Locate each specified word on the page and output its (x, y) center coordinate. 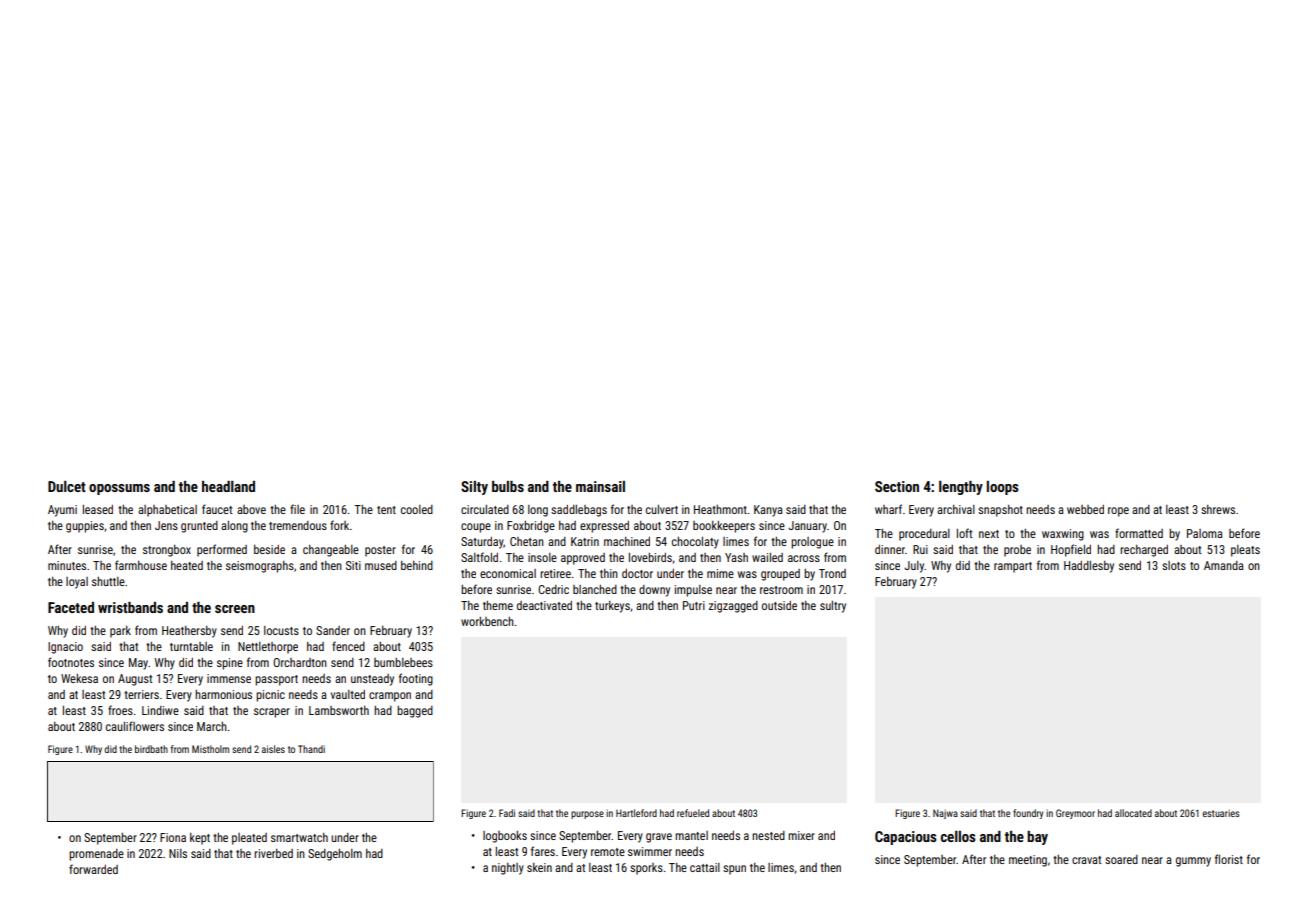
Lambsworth (339, 710)
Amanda (1224, 565)
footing (416, 679)
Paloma (1205, 533)
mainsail (600, 486)
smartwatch (299, 837)
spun (734, 870)
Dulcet (67, 486)
